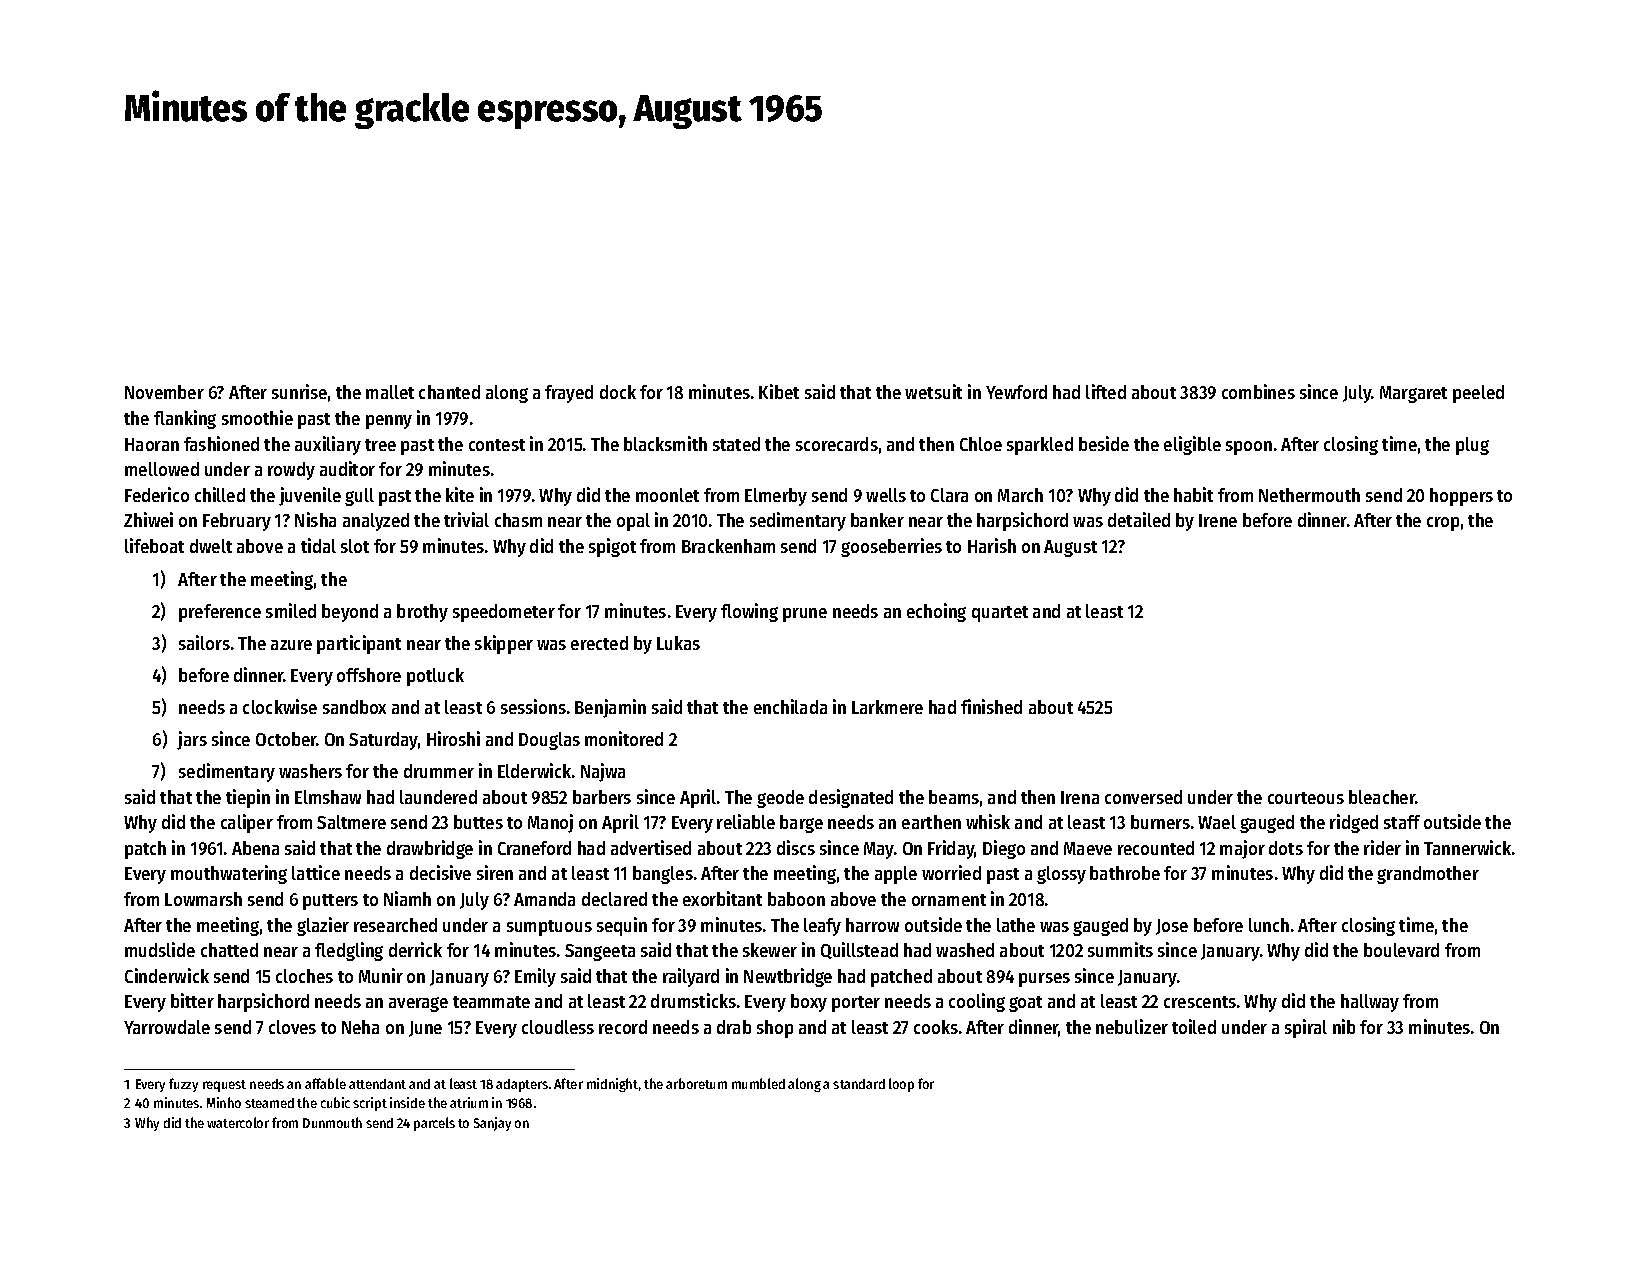 This image has width=1643, height=1270. Describe the element at coordinates (805, 615) in the image. I see `prune` at that location.
